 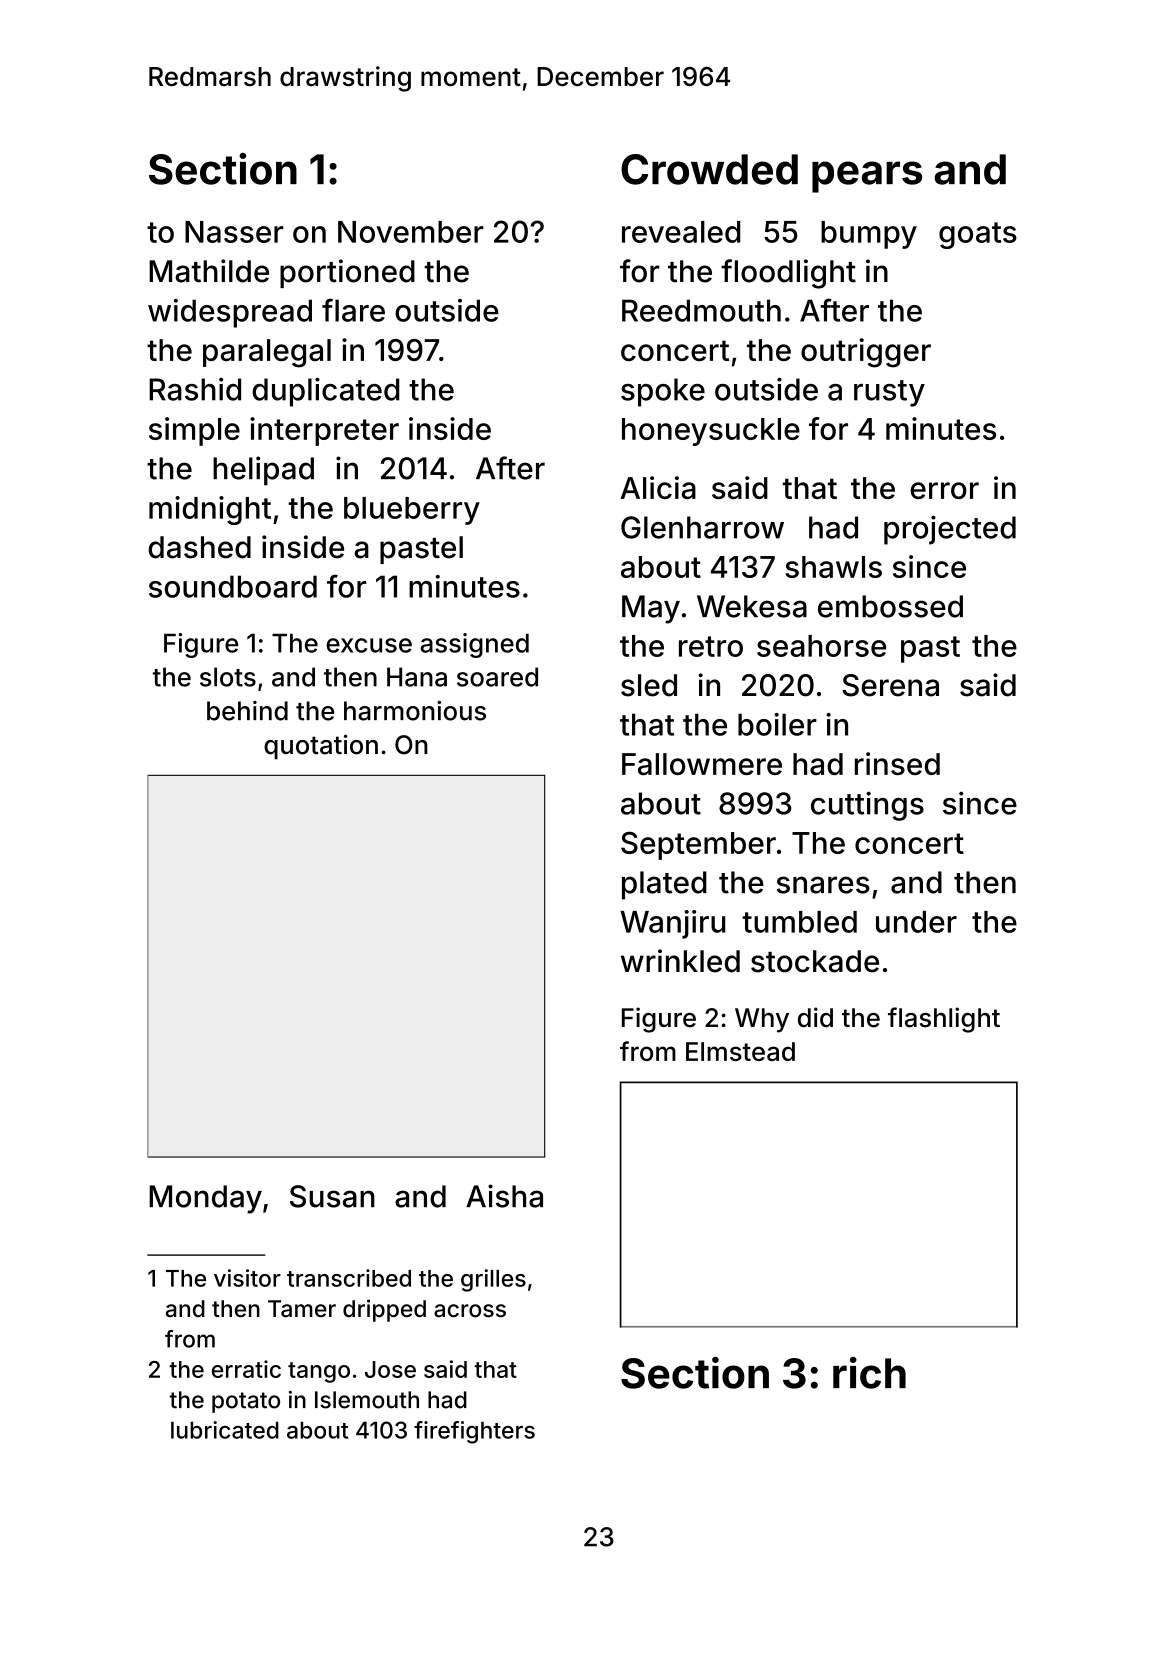 I want to click on lubricated, so click(x=225, y=1430).
